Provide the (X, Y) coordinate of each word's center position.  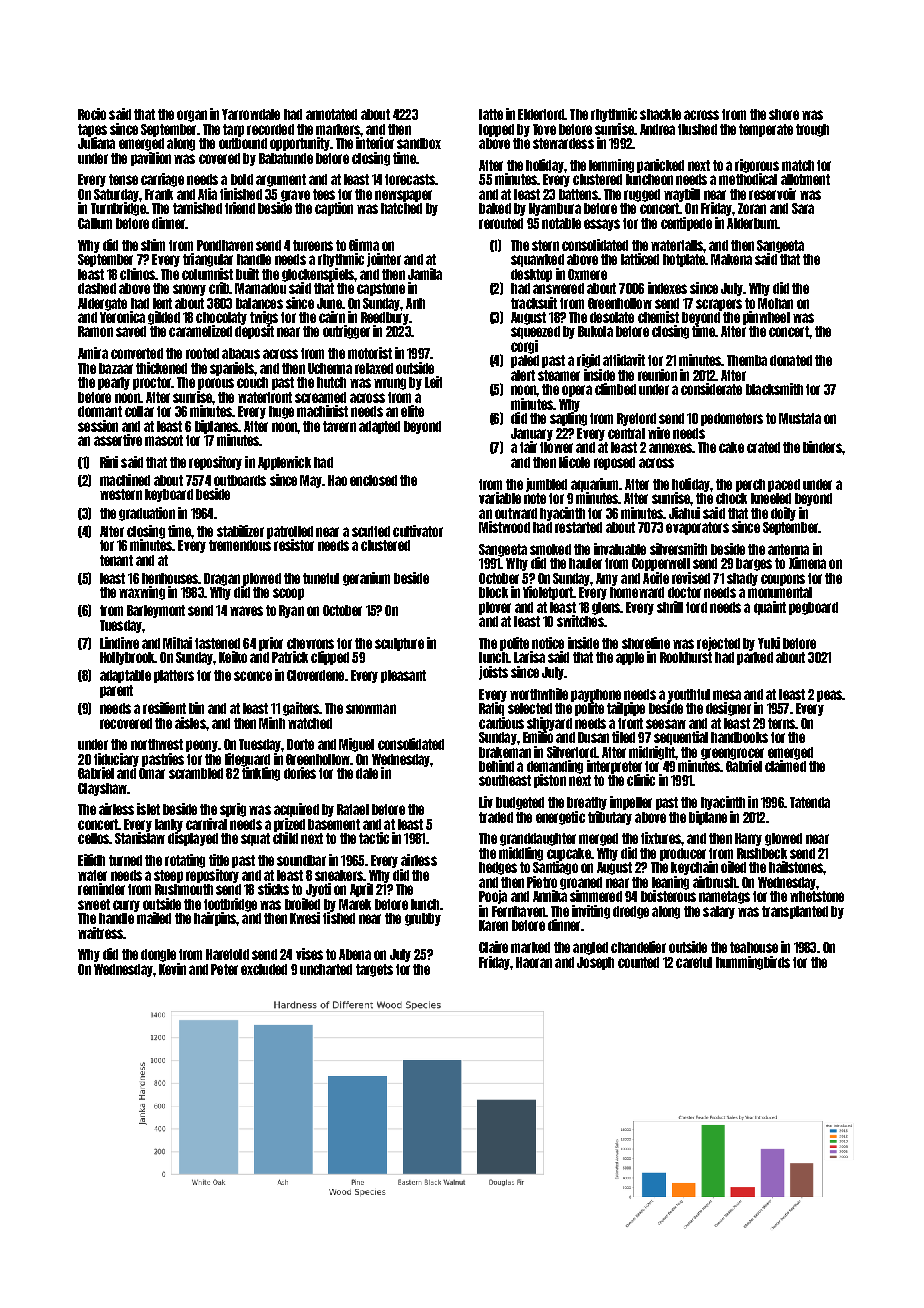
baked (495, 208)
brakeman (505, 752)
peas (829, 696)
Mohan (775, 303)
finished (241, 194)
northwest (157, 744)
